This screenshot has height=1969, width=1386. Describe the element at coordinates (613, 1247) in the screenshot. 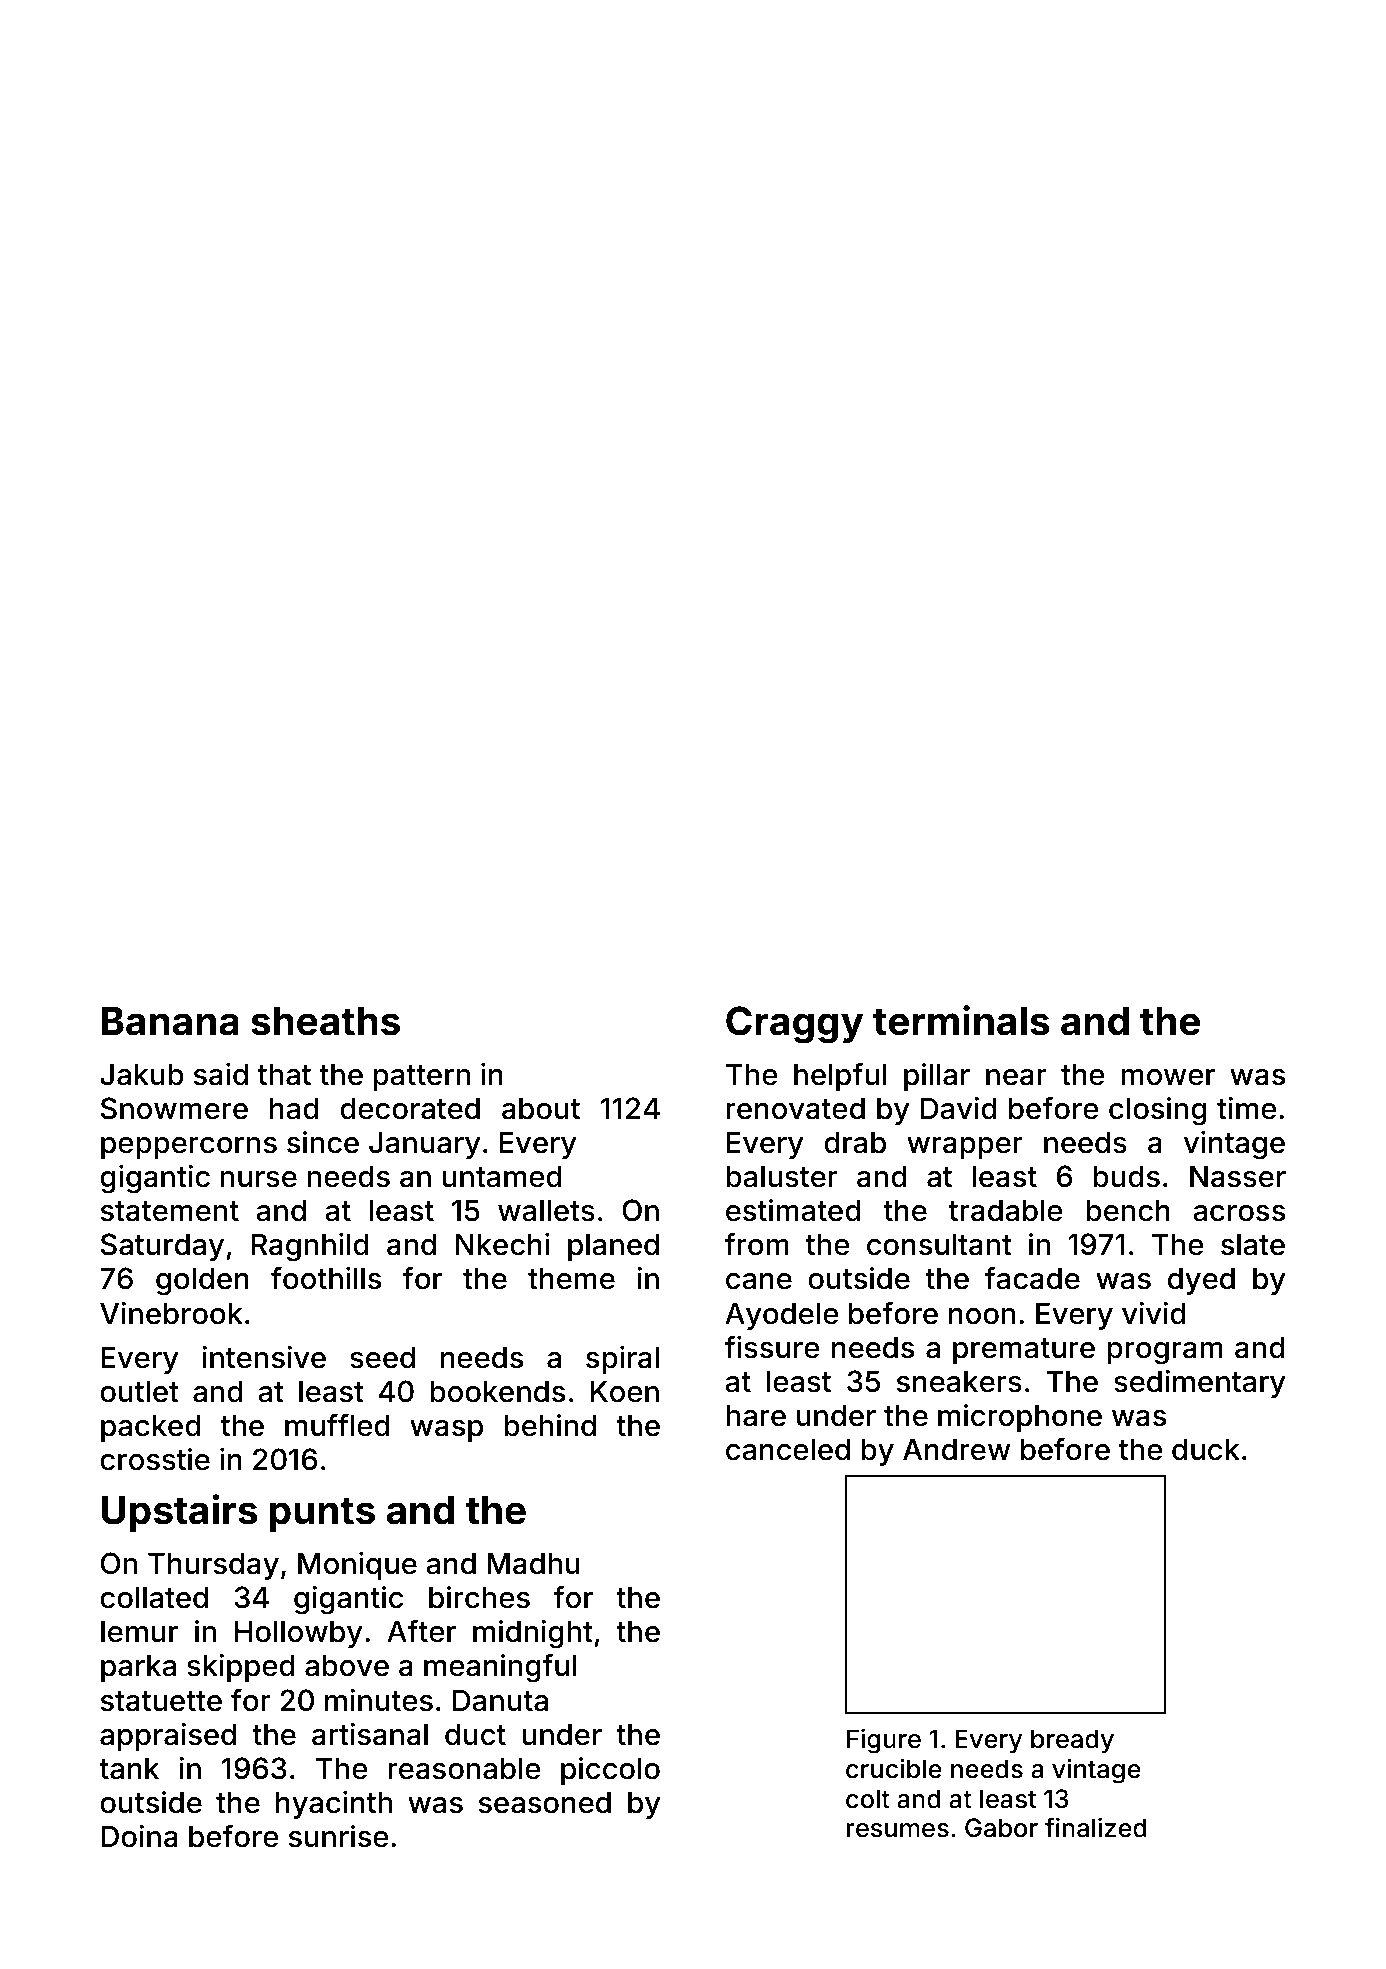

I see `planed` at that location.
